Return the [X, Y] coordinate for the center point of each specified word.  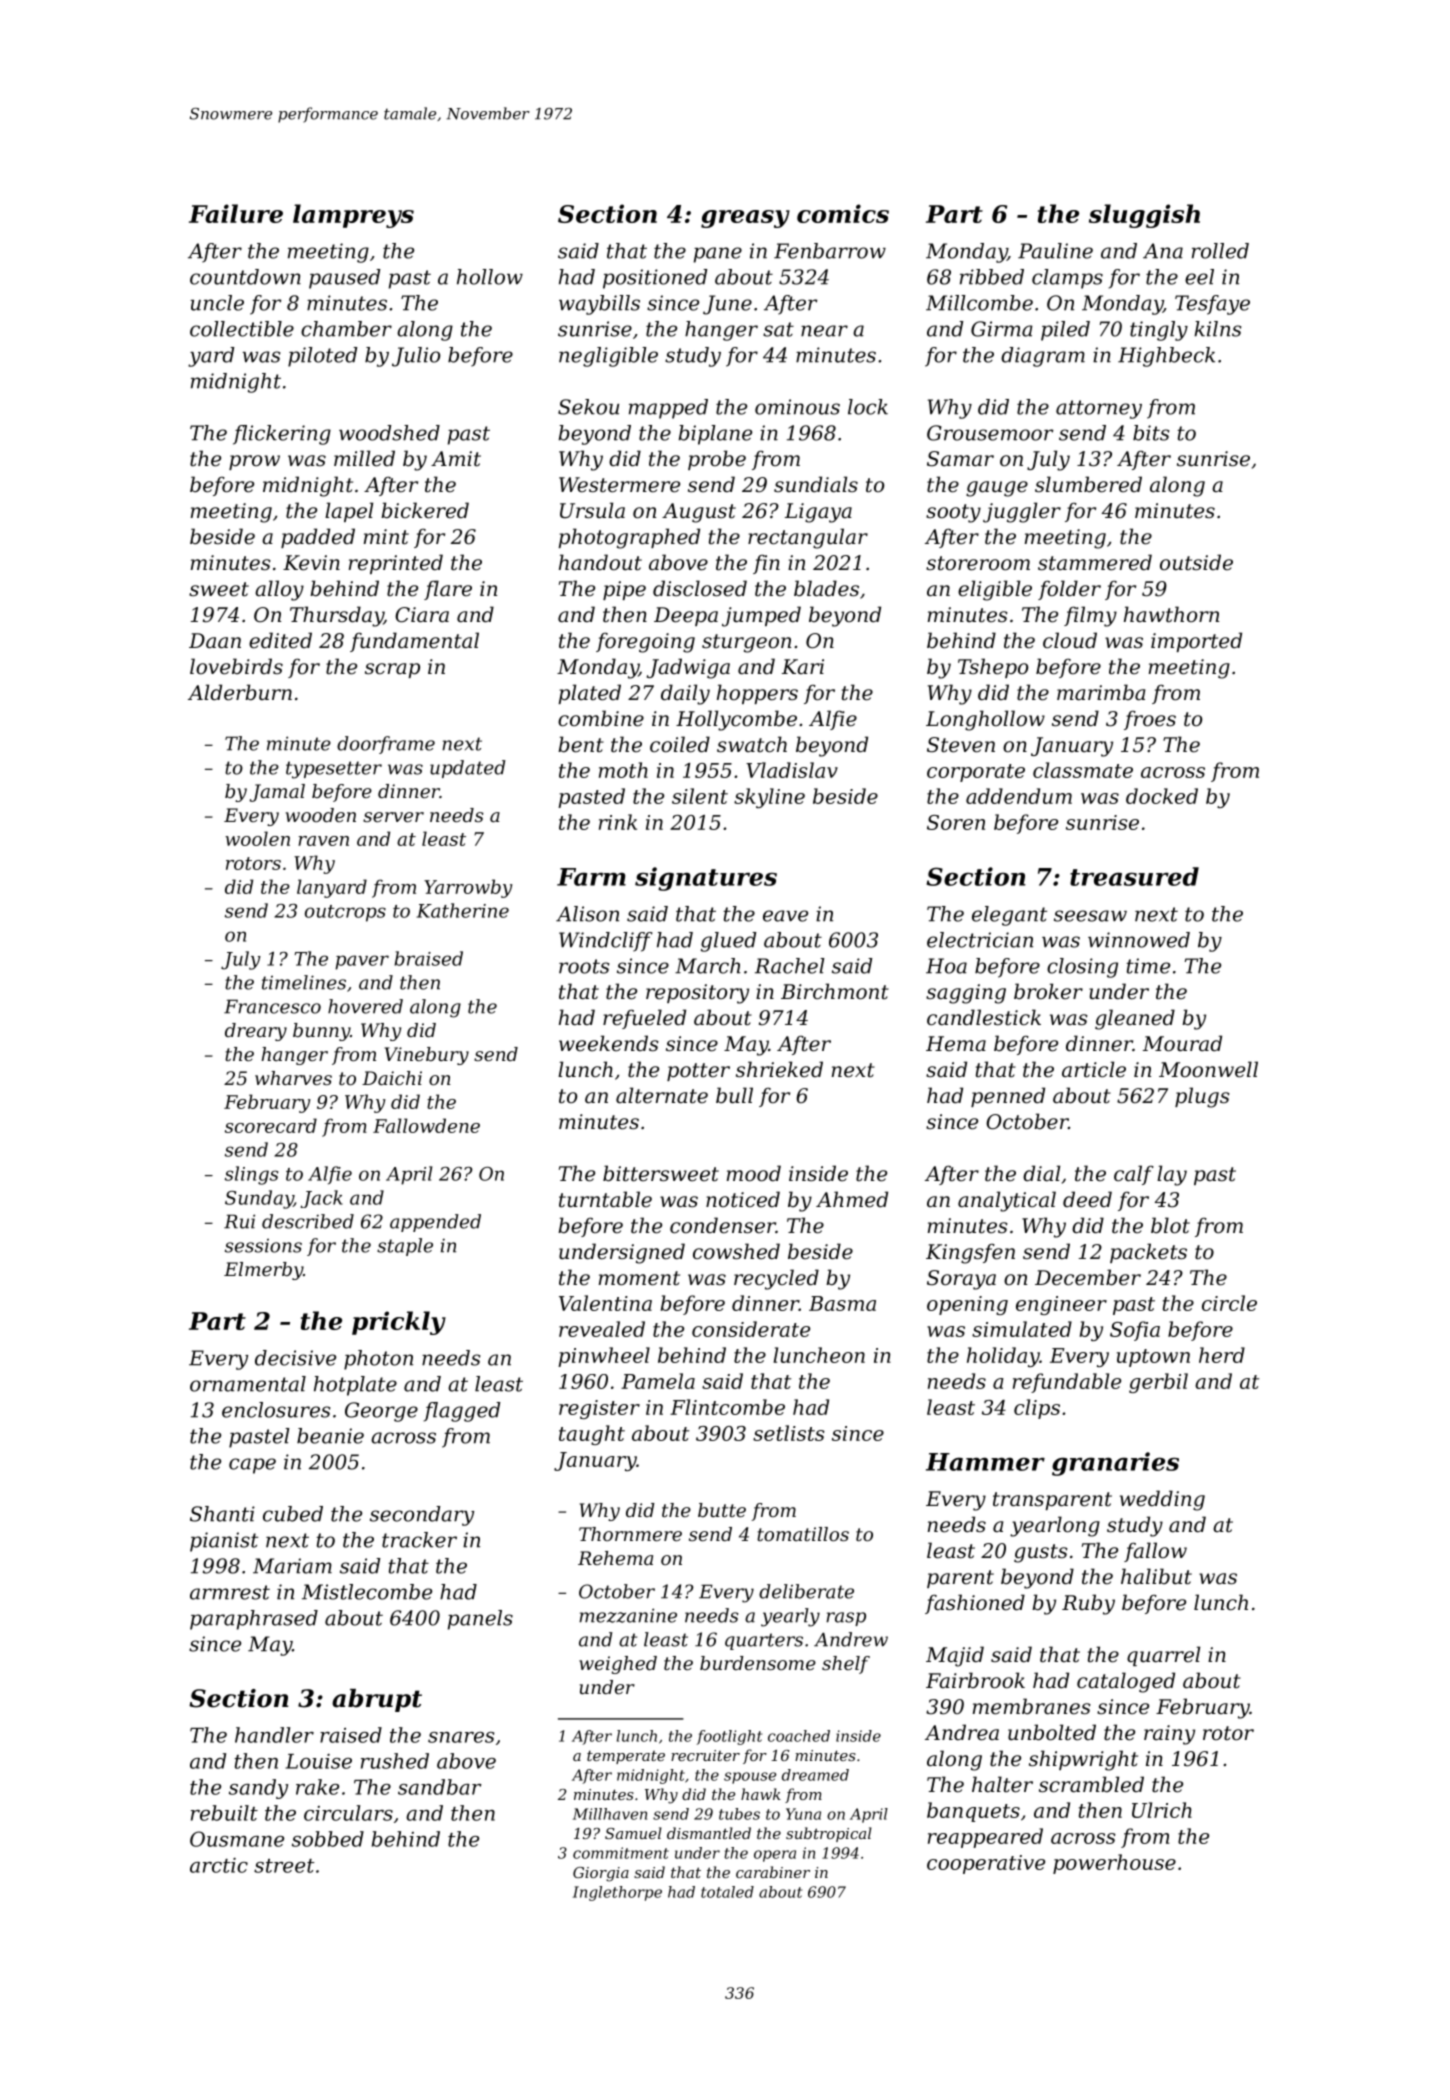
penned [1008, 1097]
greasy [745, 219]
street [284, 1866]
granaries [1115, 1464]
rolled [1220, 251]
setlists [789, 1433]
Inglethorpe [617, 1893]
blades [826, 588]
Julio [416, 357]
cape [252, 1466]
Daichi [392, 1078]
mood [754, 1173]
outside [1196, 562]
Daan [215, 641]
